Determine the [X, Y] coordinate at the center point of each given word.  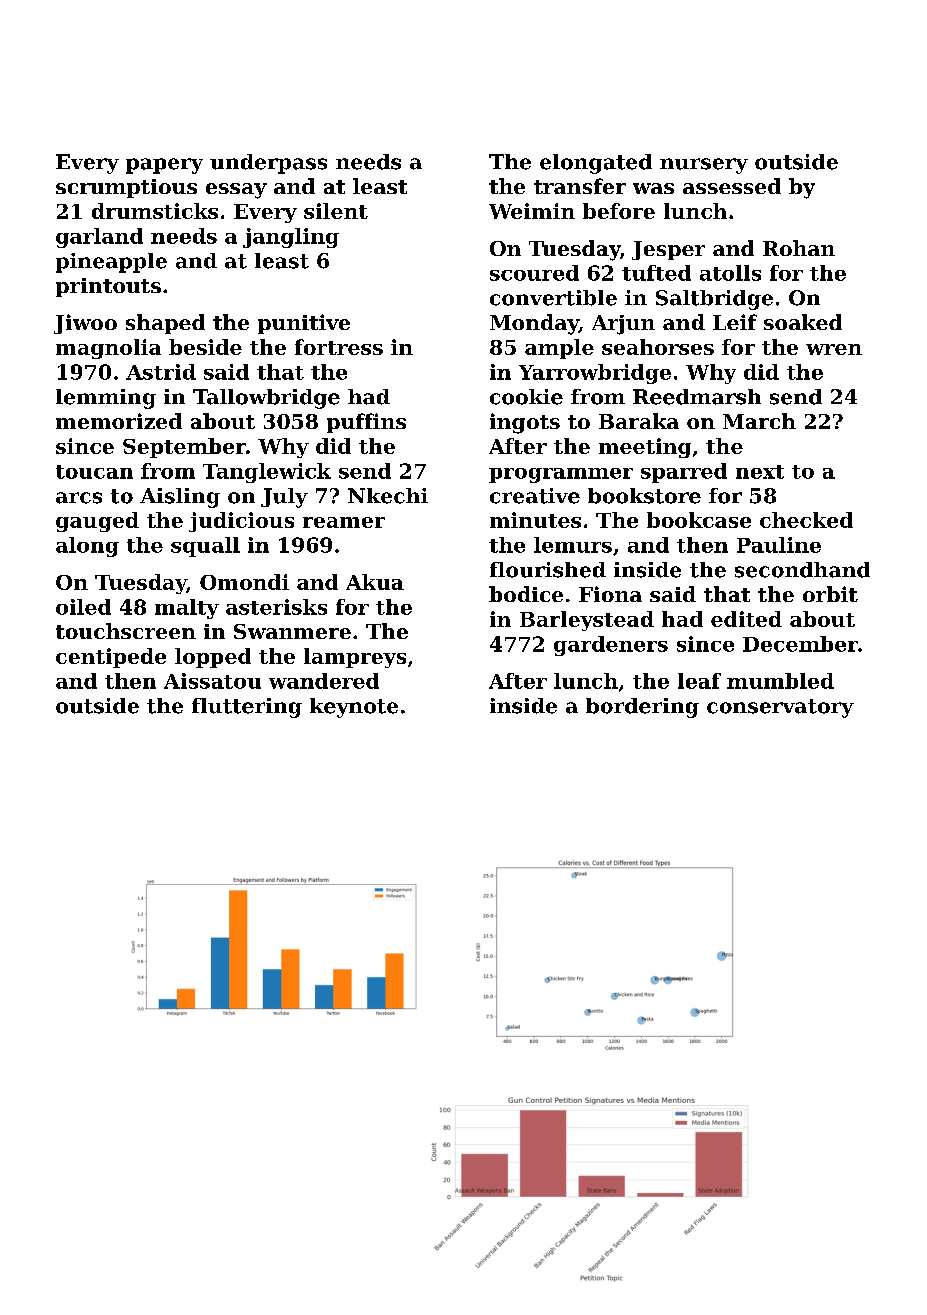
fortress [339, 347]
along [87, 547]
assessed [732, 186]
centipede [111, 658]
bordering [642, 708]
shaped [165, 324]
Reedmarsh [697, 397]
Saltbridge [714, 300]
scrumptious [126, 188]
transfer [580, 186]
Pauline [779, 545]
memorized [119, 421]
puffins [366, 423]
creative [535, 496]
